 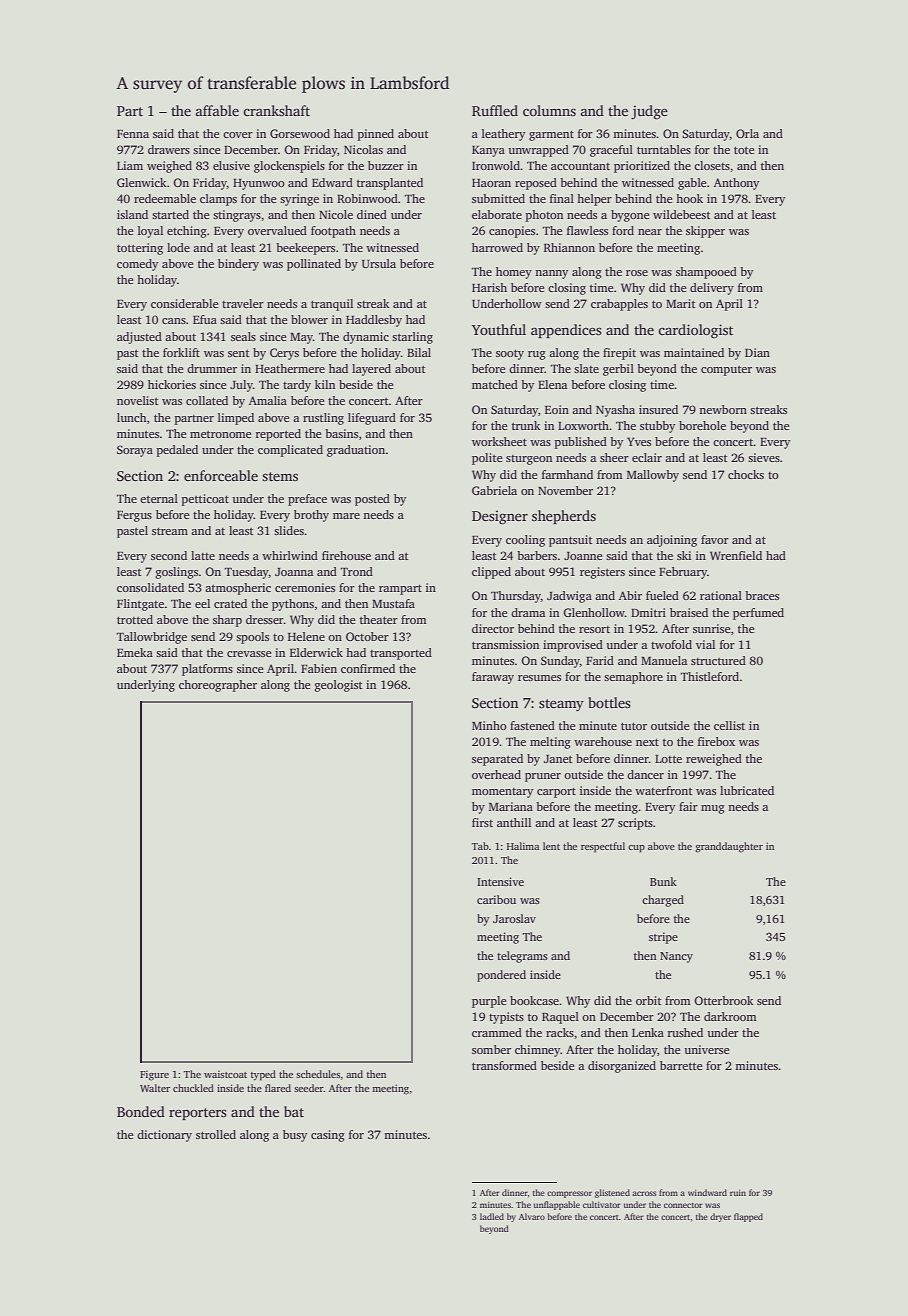 I want to click on trotted, so click(x=135, y=619).
